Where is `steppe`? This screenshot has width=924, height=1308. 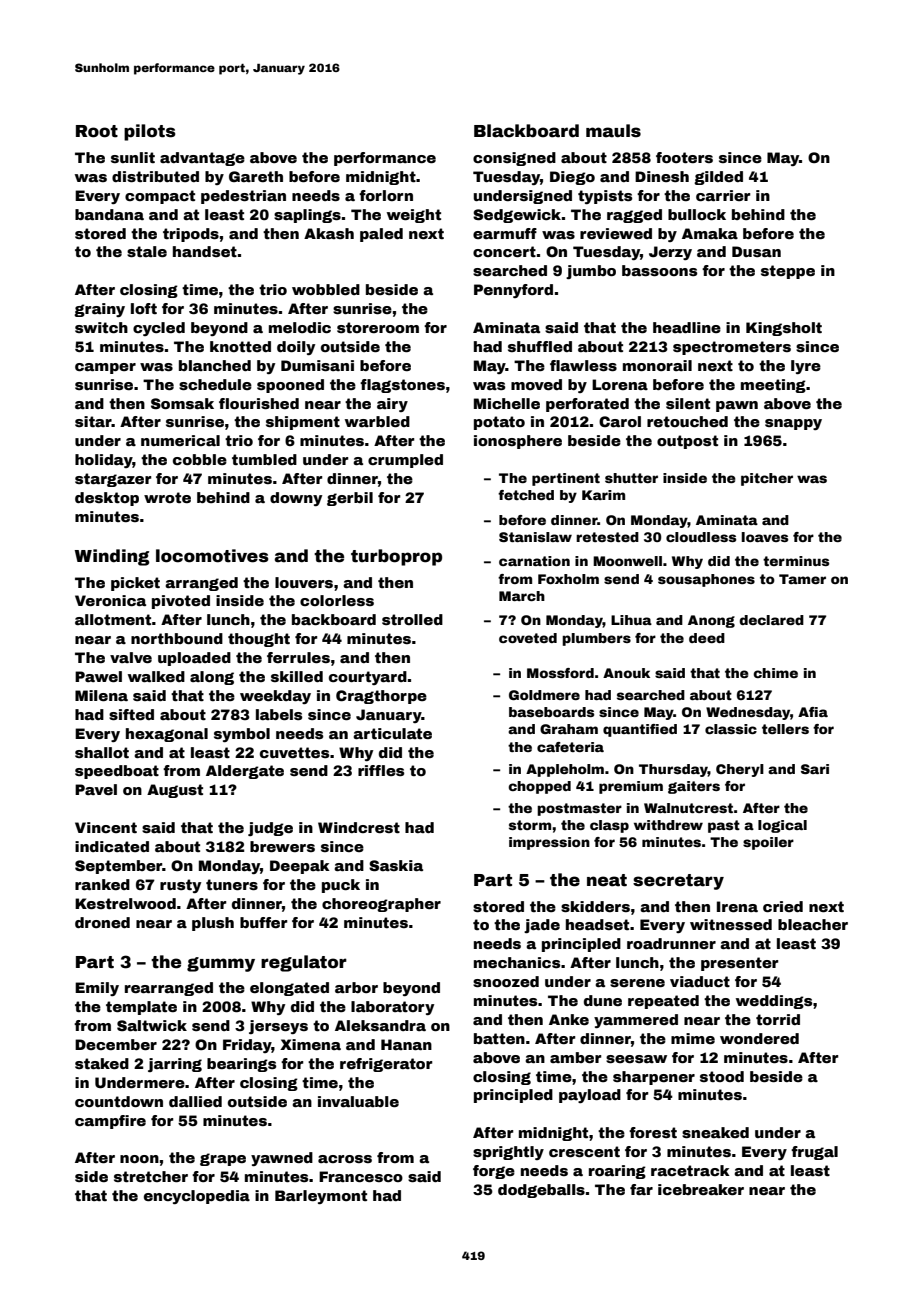
steppe is located at coordinates (788, 272).
